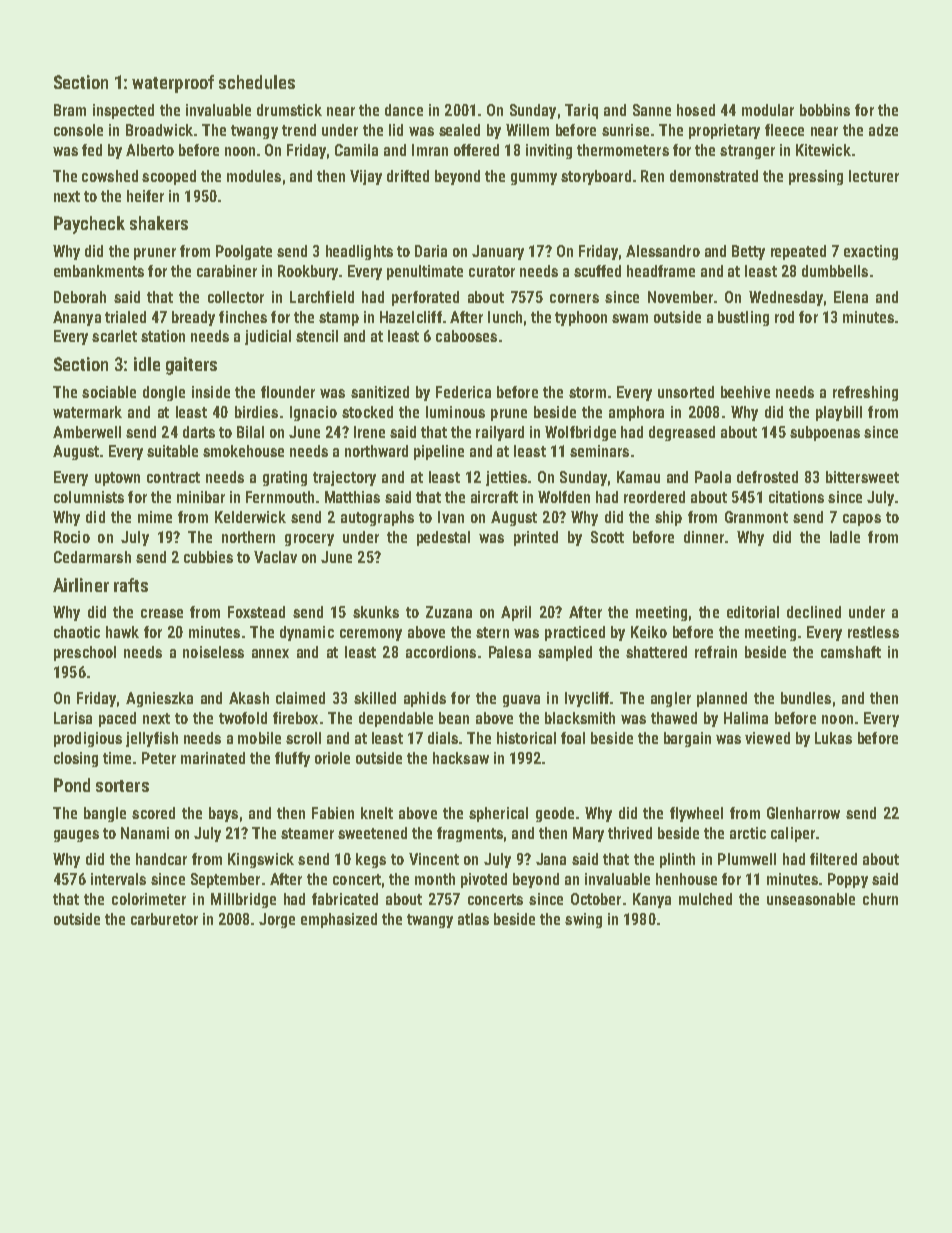  I want to click on storyboard, so click(596, 177).
